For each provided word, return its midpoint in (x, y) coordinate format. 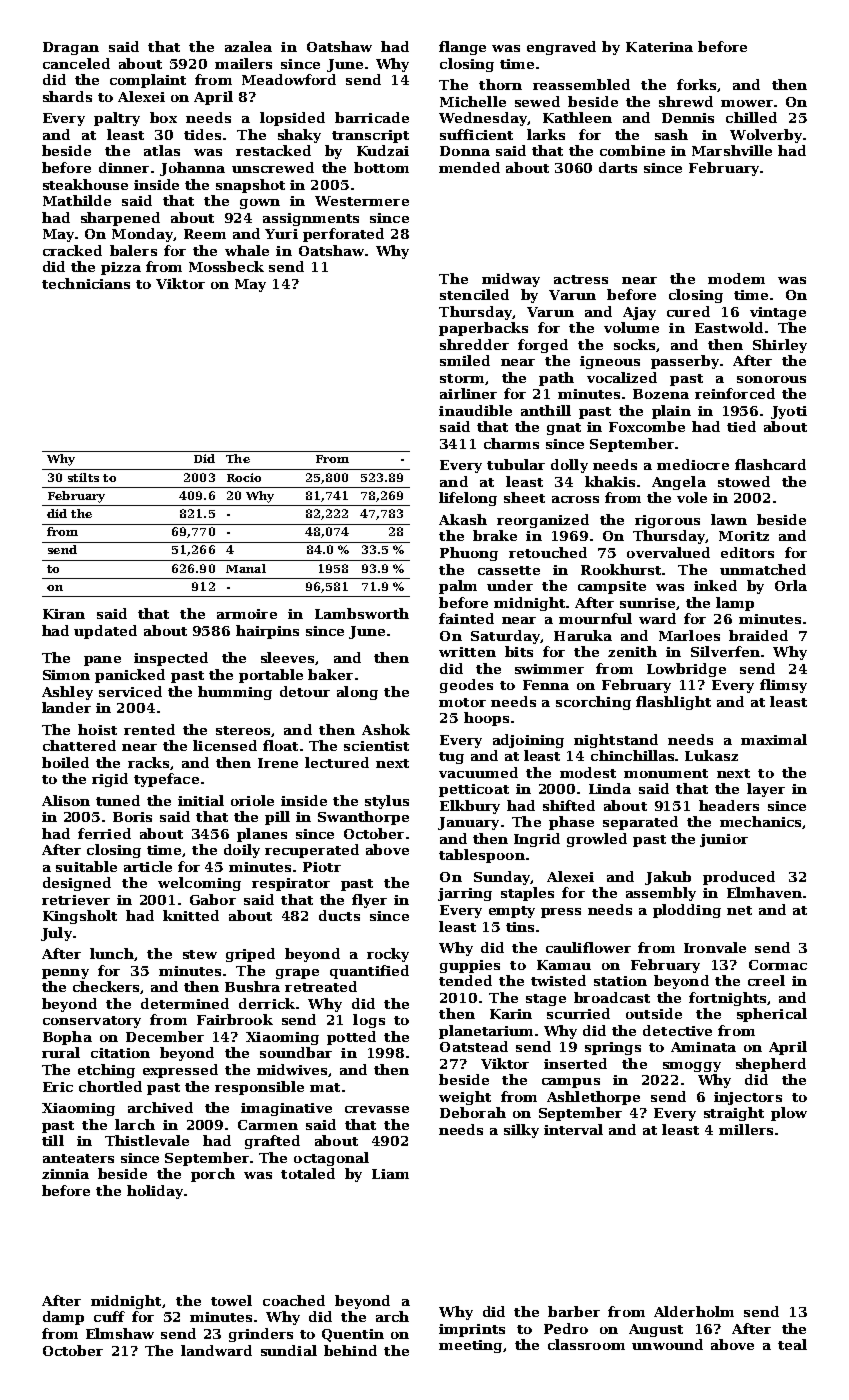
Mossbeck (226, 266)
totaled (308, 1173)
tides (202, 134)
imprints (472, 1330)
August (656, 1330)
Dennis (688, 118)
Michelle (473, 101)
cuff (109, 1316)
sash (671, 134)
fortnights (727, 999)
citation (120, 1053)
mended (469, 167)
